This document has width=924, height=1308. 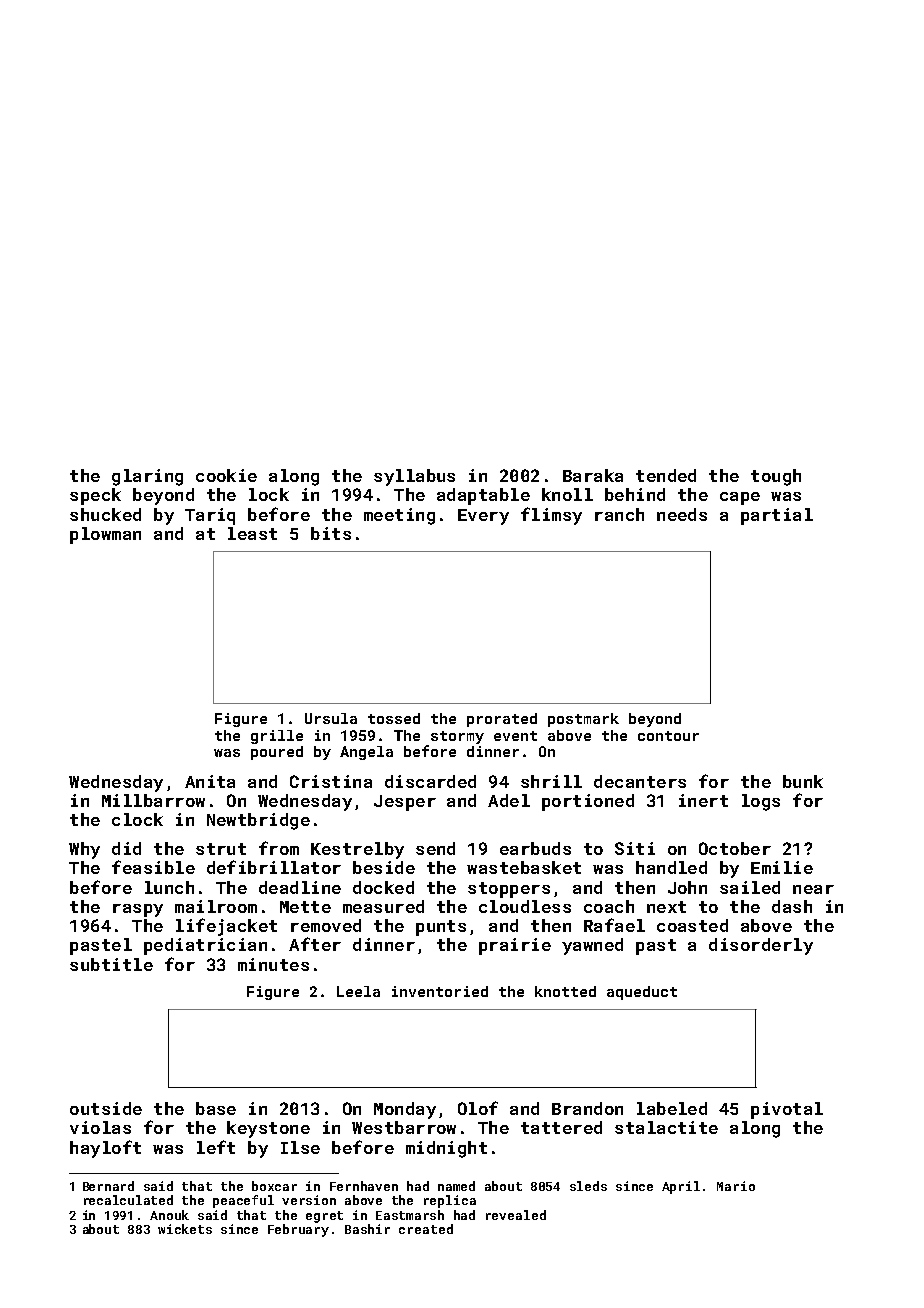 I want to click on portioned, so click(x=588, y=802).
